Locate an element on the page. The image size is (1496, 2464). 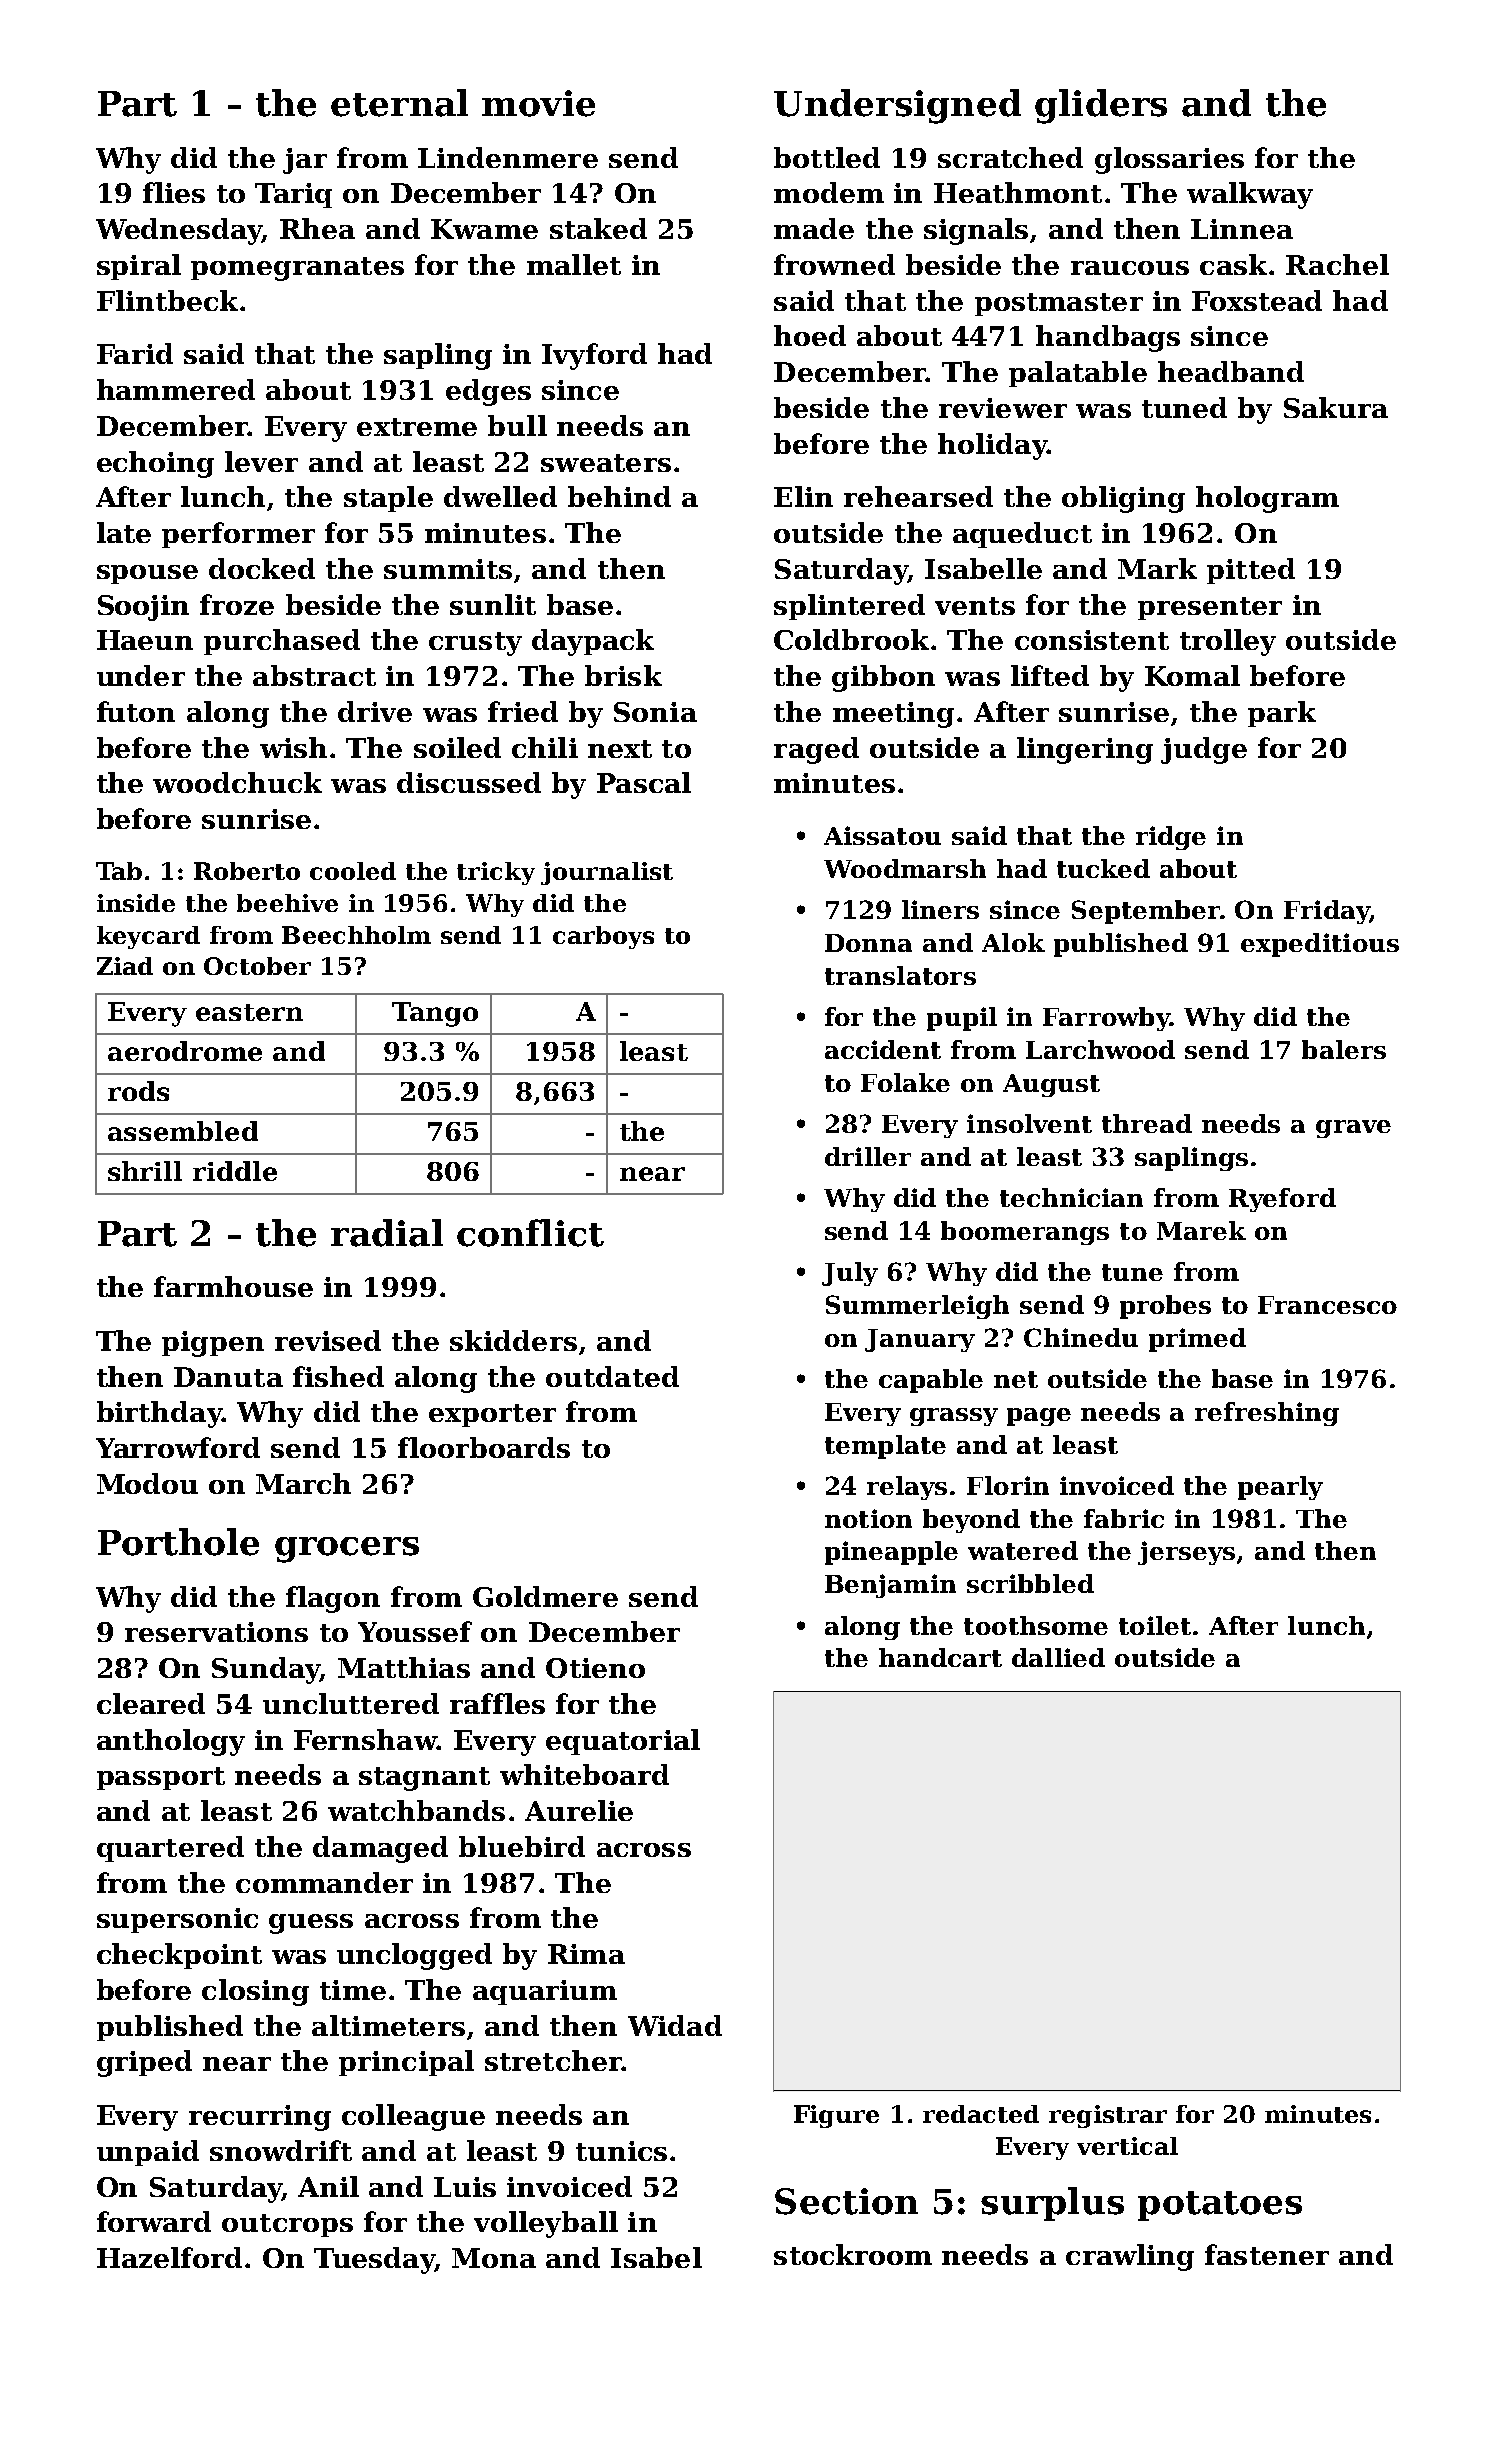
inside is located at coordinates (136, 903).
